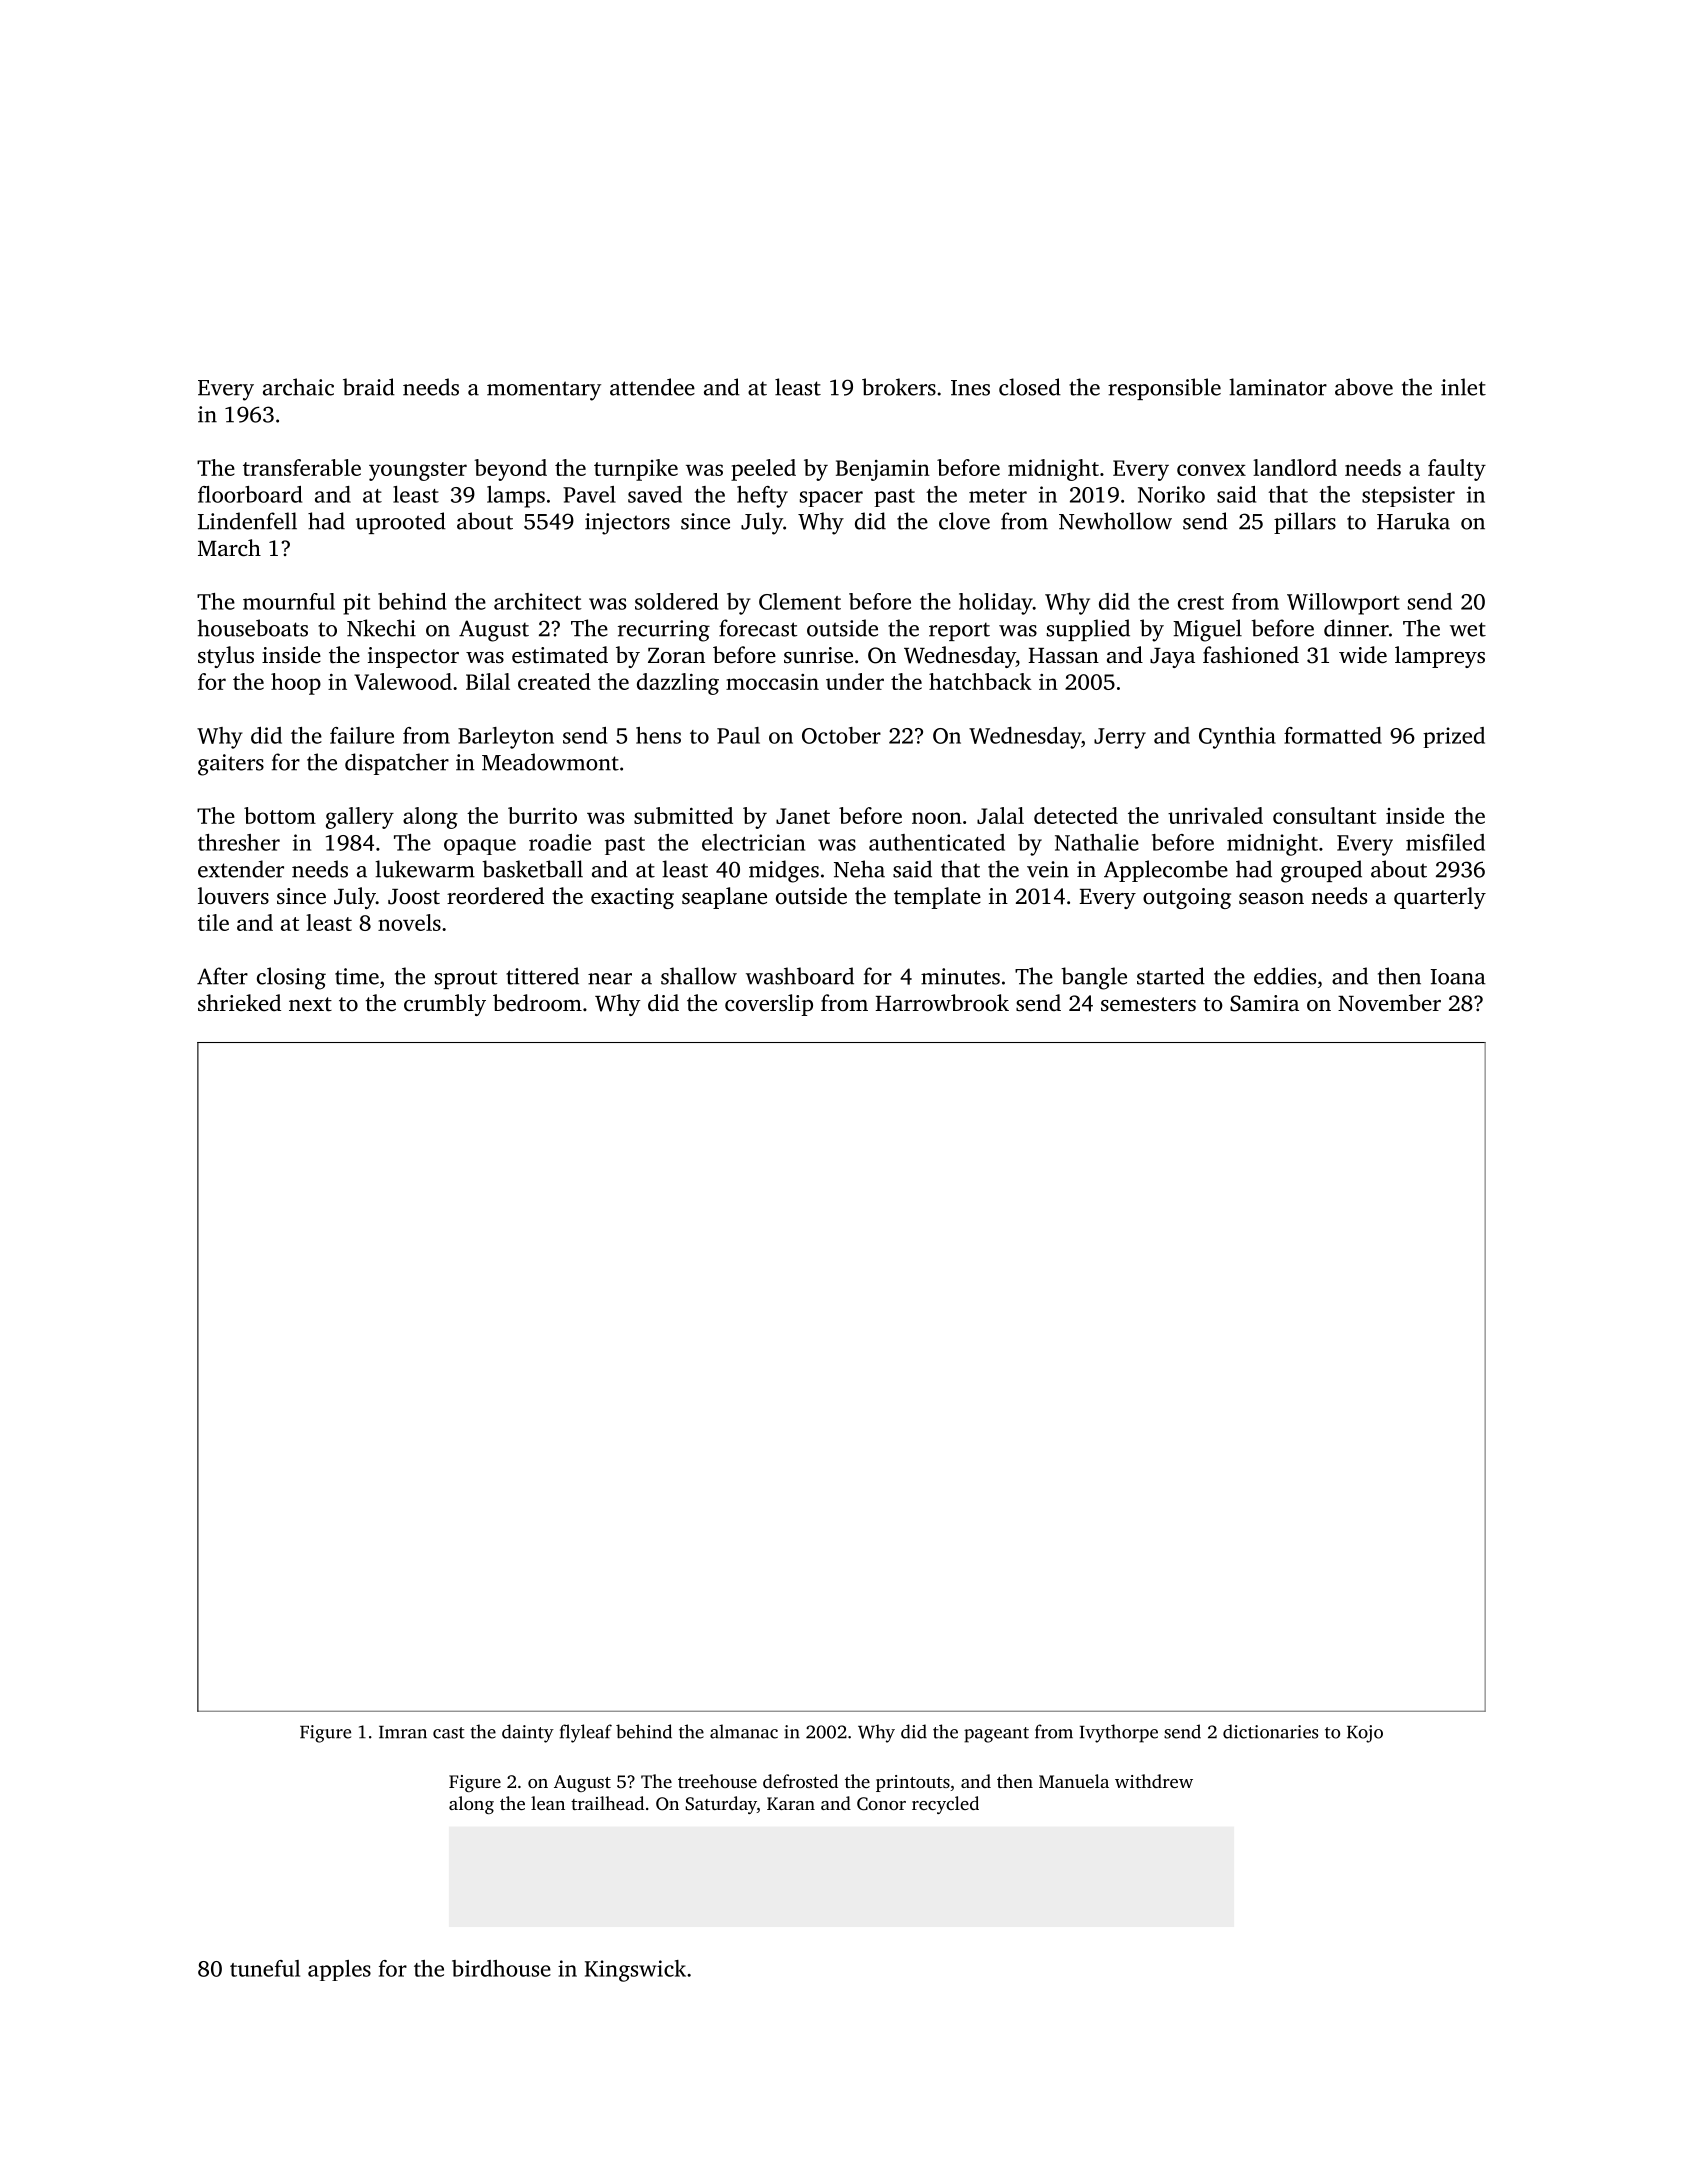 The width and height of the screenshot is (1683, 2178). I want to click on eddies, so click(1285, 976).
